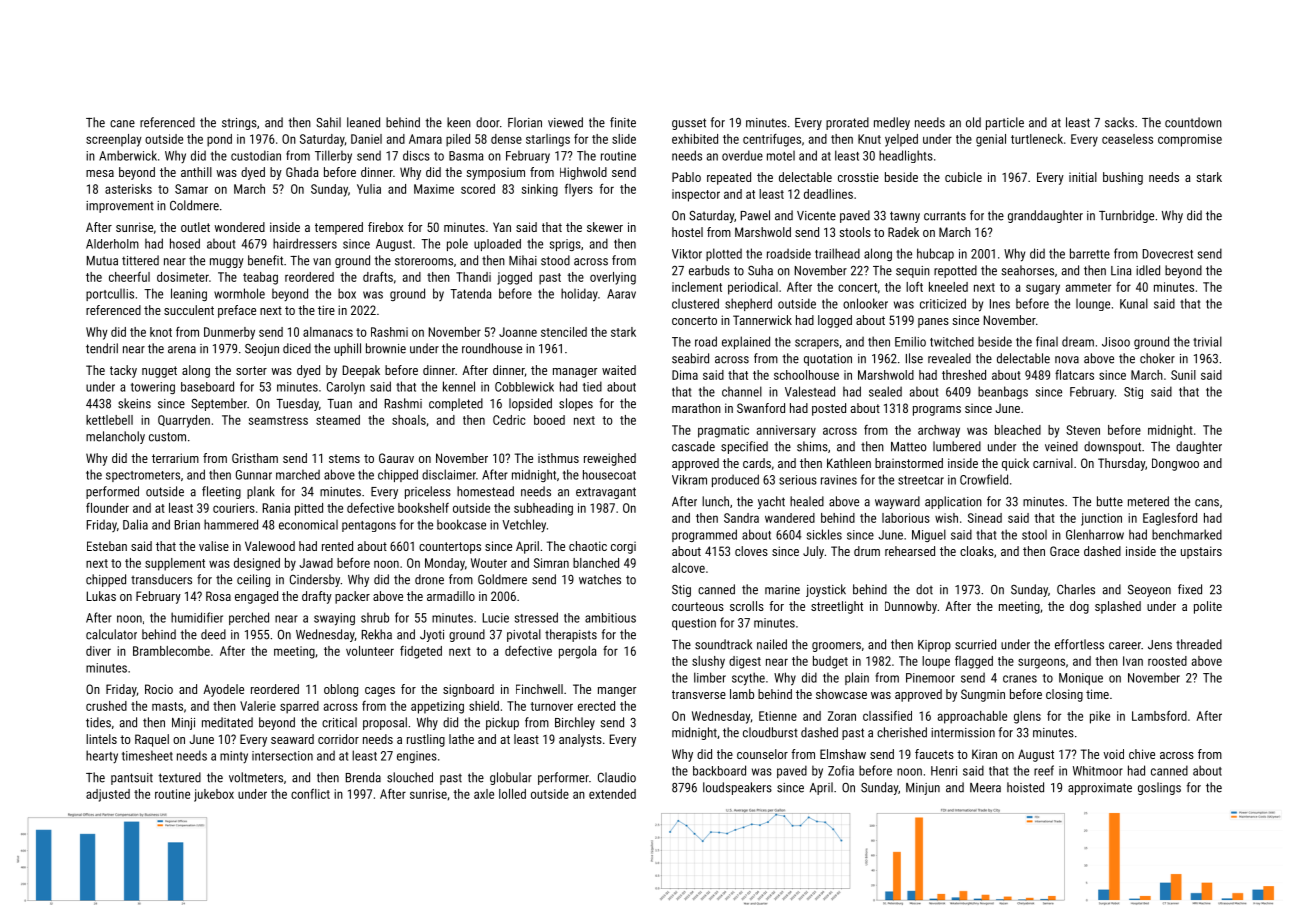 This document has width=1308, height=924. Describe the element at coordinates (310, 793) in the document. I see `conflict` at that location.
